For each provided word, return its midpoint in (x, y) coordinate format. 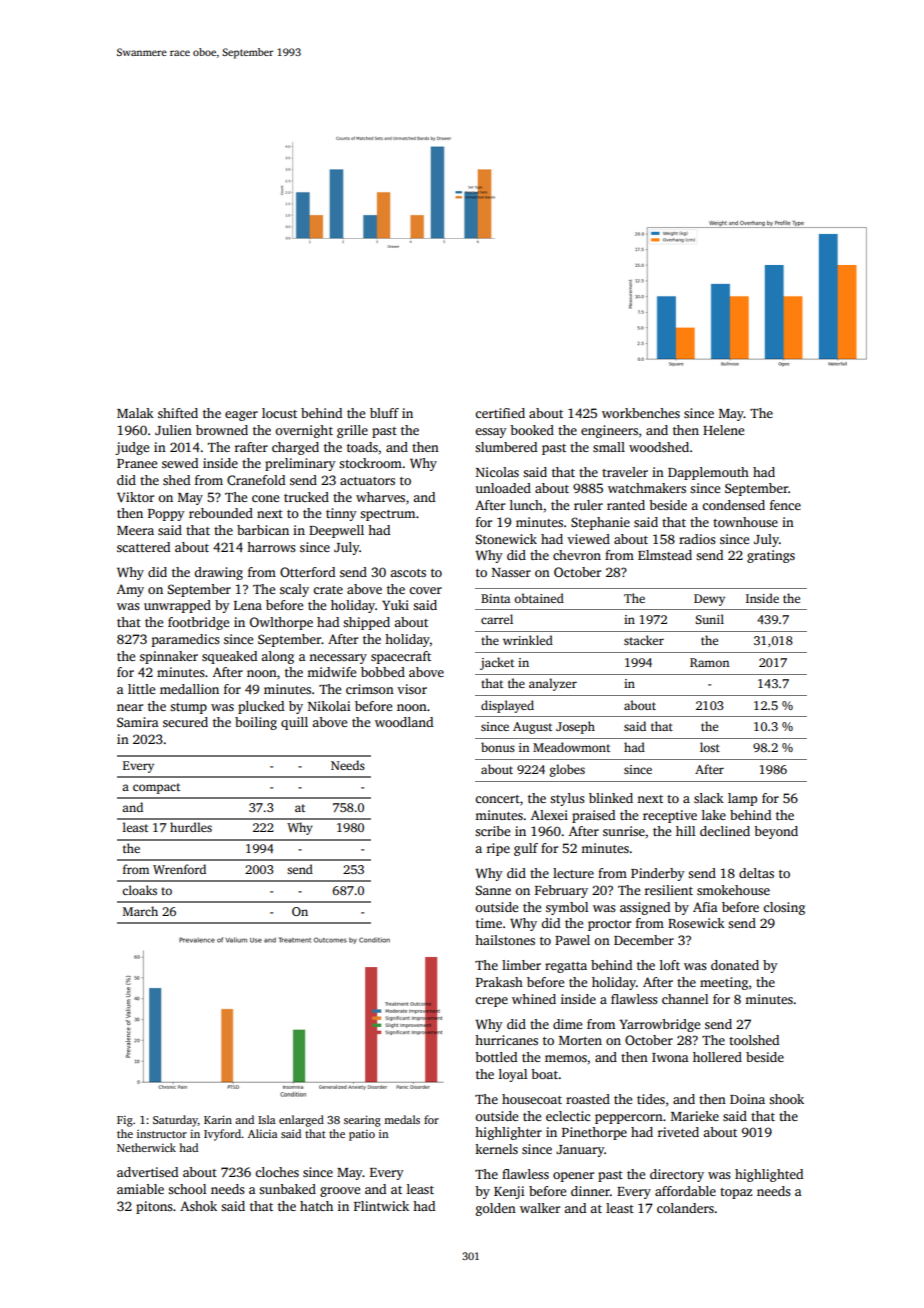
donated (735, 965)
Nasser (511, 572)
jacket (497, 663)
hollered (717, 1057)
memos (566, 1058)
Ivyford (222, 1135)
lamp (742, 799)
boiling (256, 723)
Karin (218, 1119)
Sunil (709, 619)
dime (567, 1024)
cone (265, 498)
